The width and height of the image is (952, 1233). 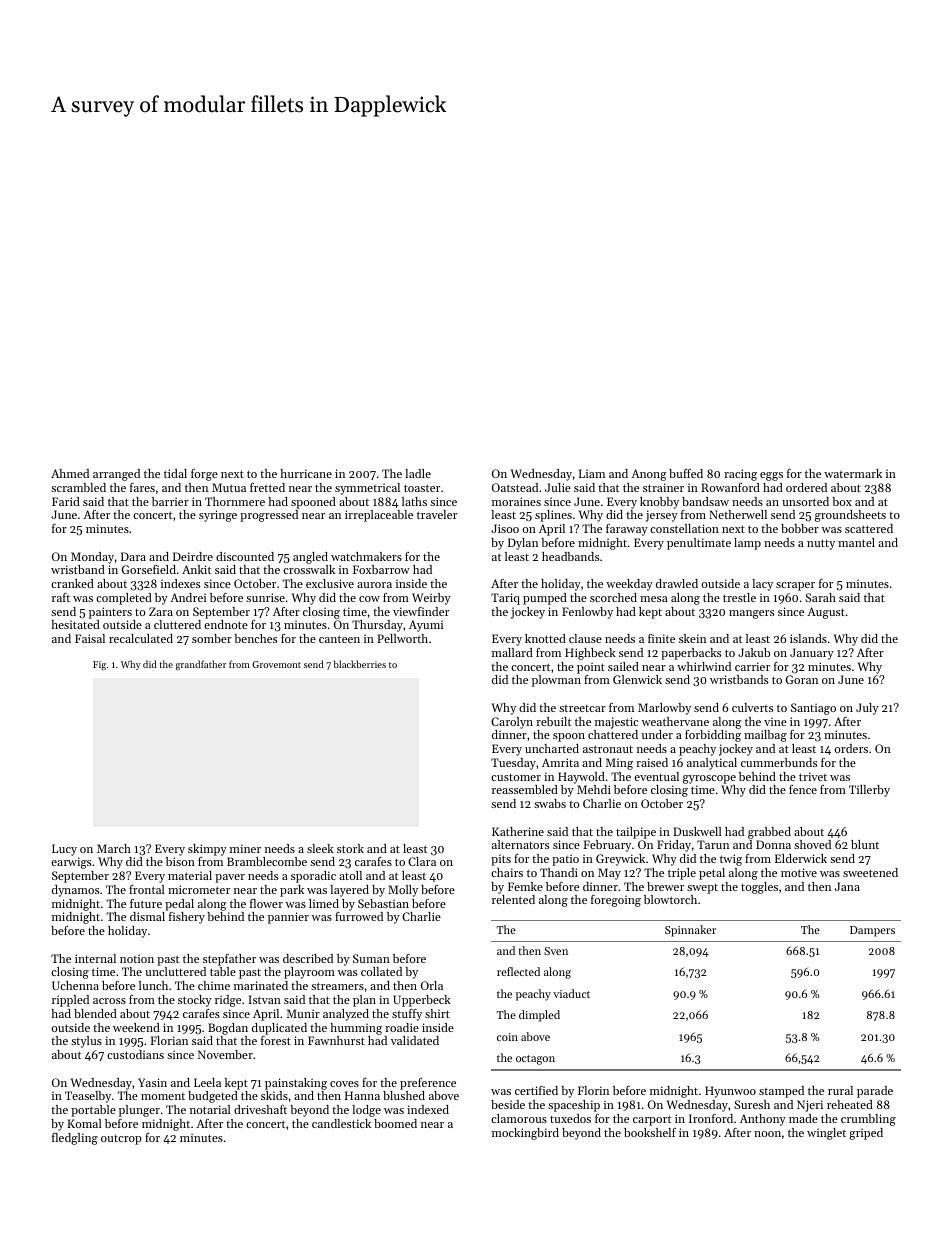 I want to click on notarial, so click(x=210, y=1109).
